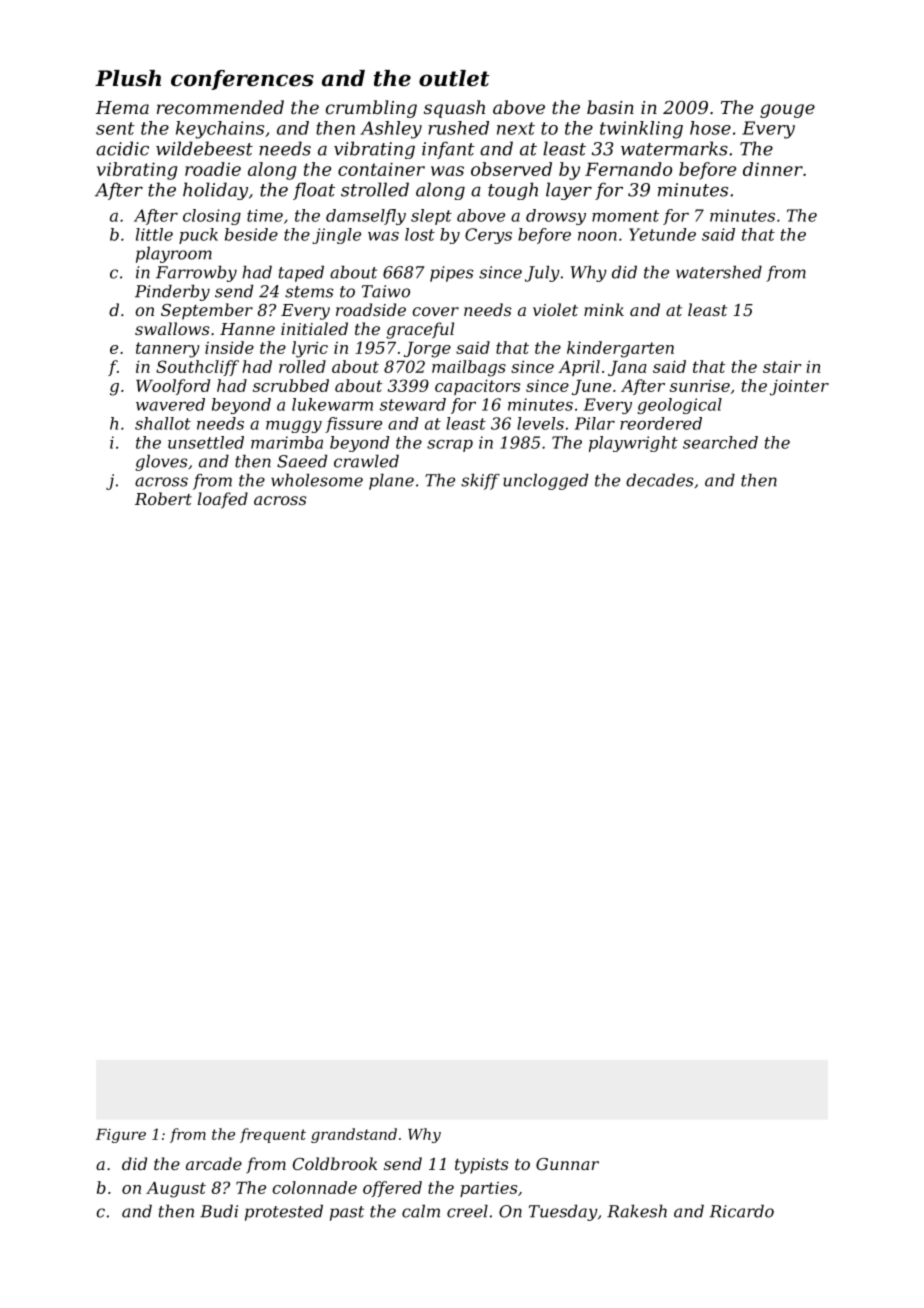 The width and height of the image is (924, 1308). What do you see at coordinates (176, 1190) in the image?
I see `August` at bounding box center [176, 1190].
